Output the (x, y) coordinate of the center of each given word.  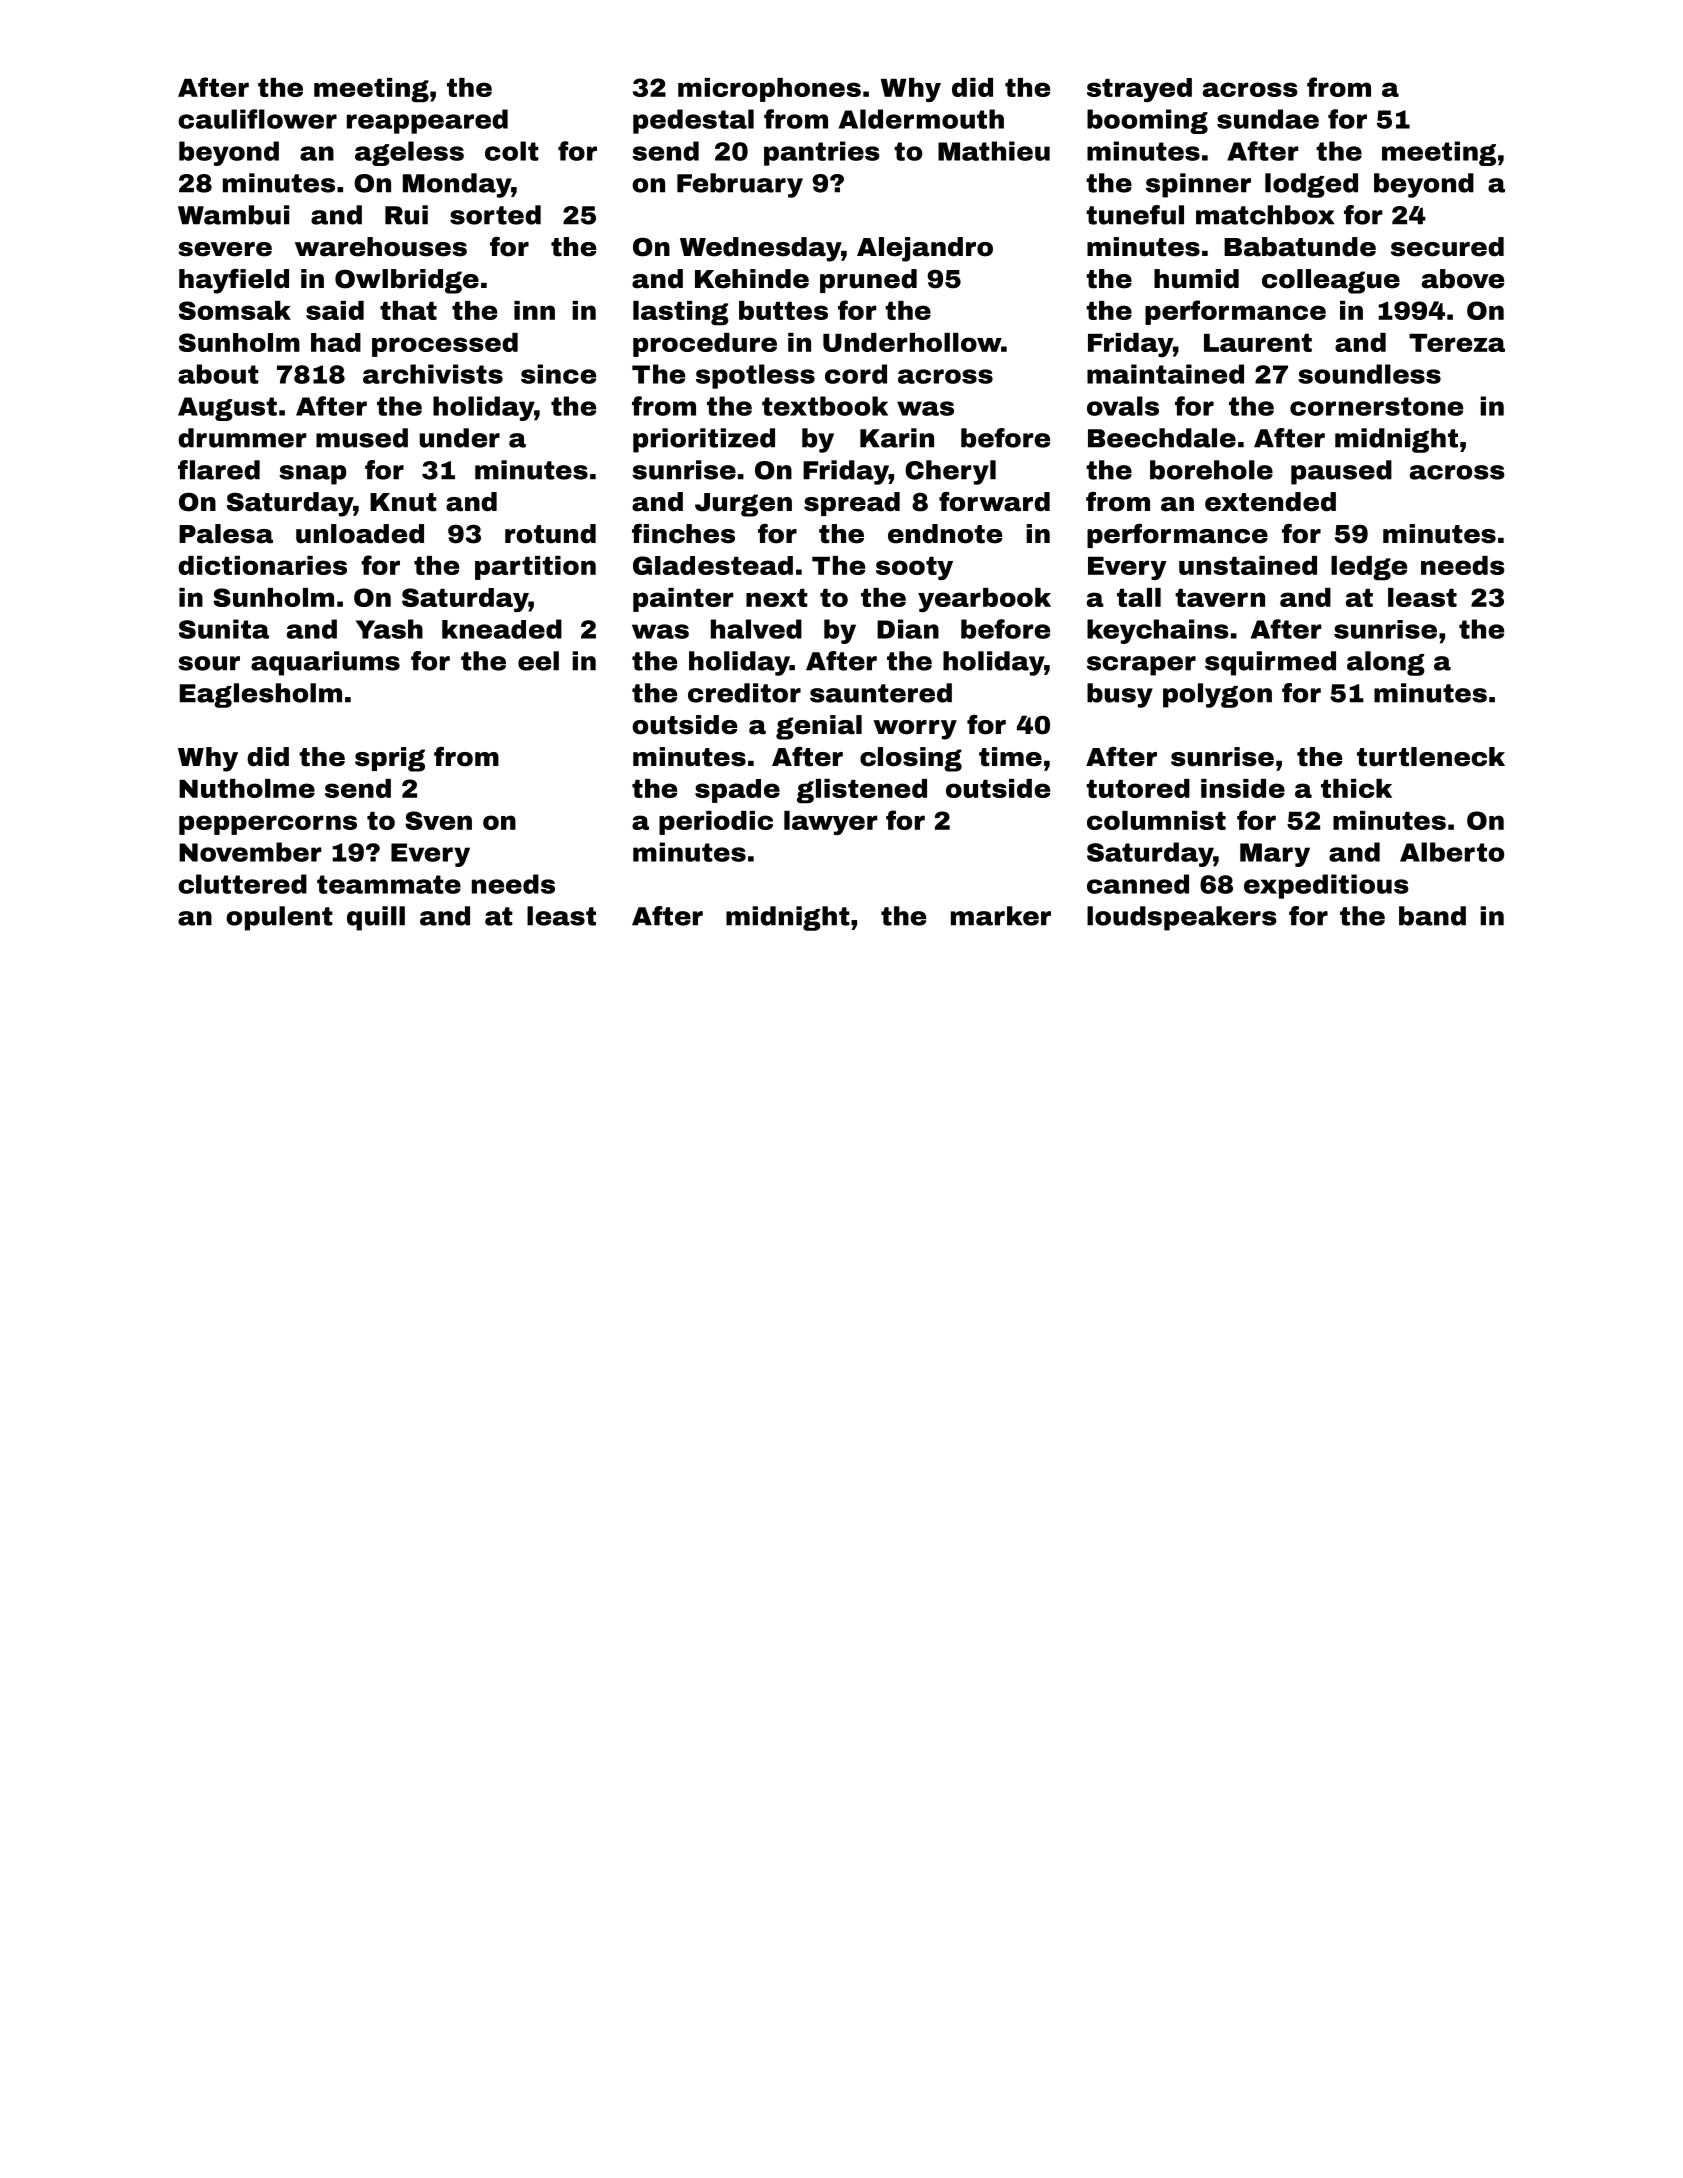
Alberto (1452, 852)
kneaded (502, 629)
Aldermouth (921, 119)
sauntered (881, 693)
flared (219, 470)
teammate (389, 884)
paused (1341, 472)
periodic (716, 823)
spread (852, 504)
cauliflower (257, 119)
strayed (1139, 90)
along (1386, 663)
